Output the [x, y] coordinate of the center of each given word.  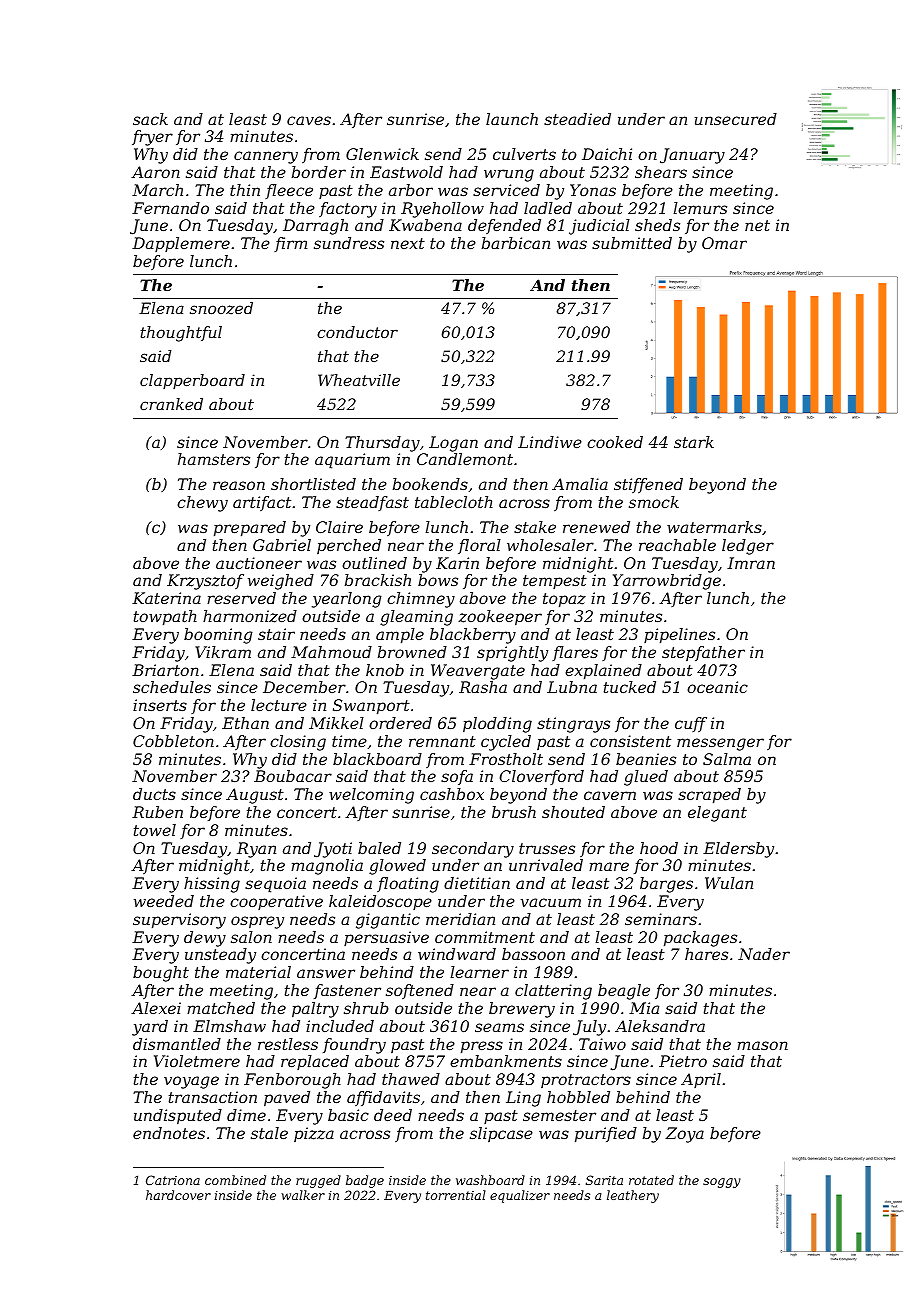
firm [290, 244]
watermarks [714, 527]
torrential [456, 1195]
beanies [646, 759]
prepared [250, 529]
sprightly [512, 654]
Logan [453, 444]
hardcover [178, 1195]
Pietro [683, 1061]
